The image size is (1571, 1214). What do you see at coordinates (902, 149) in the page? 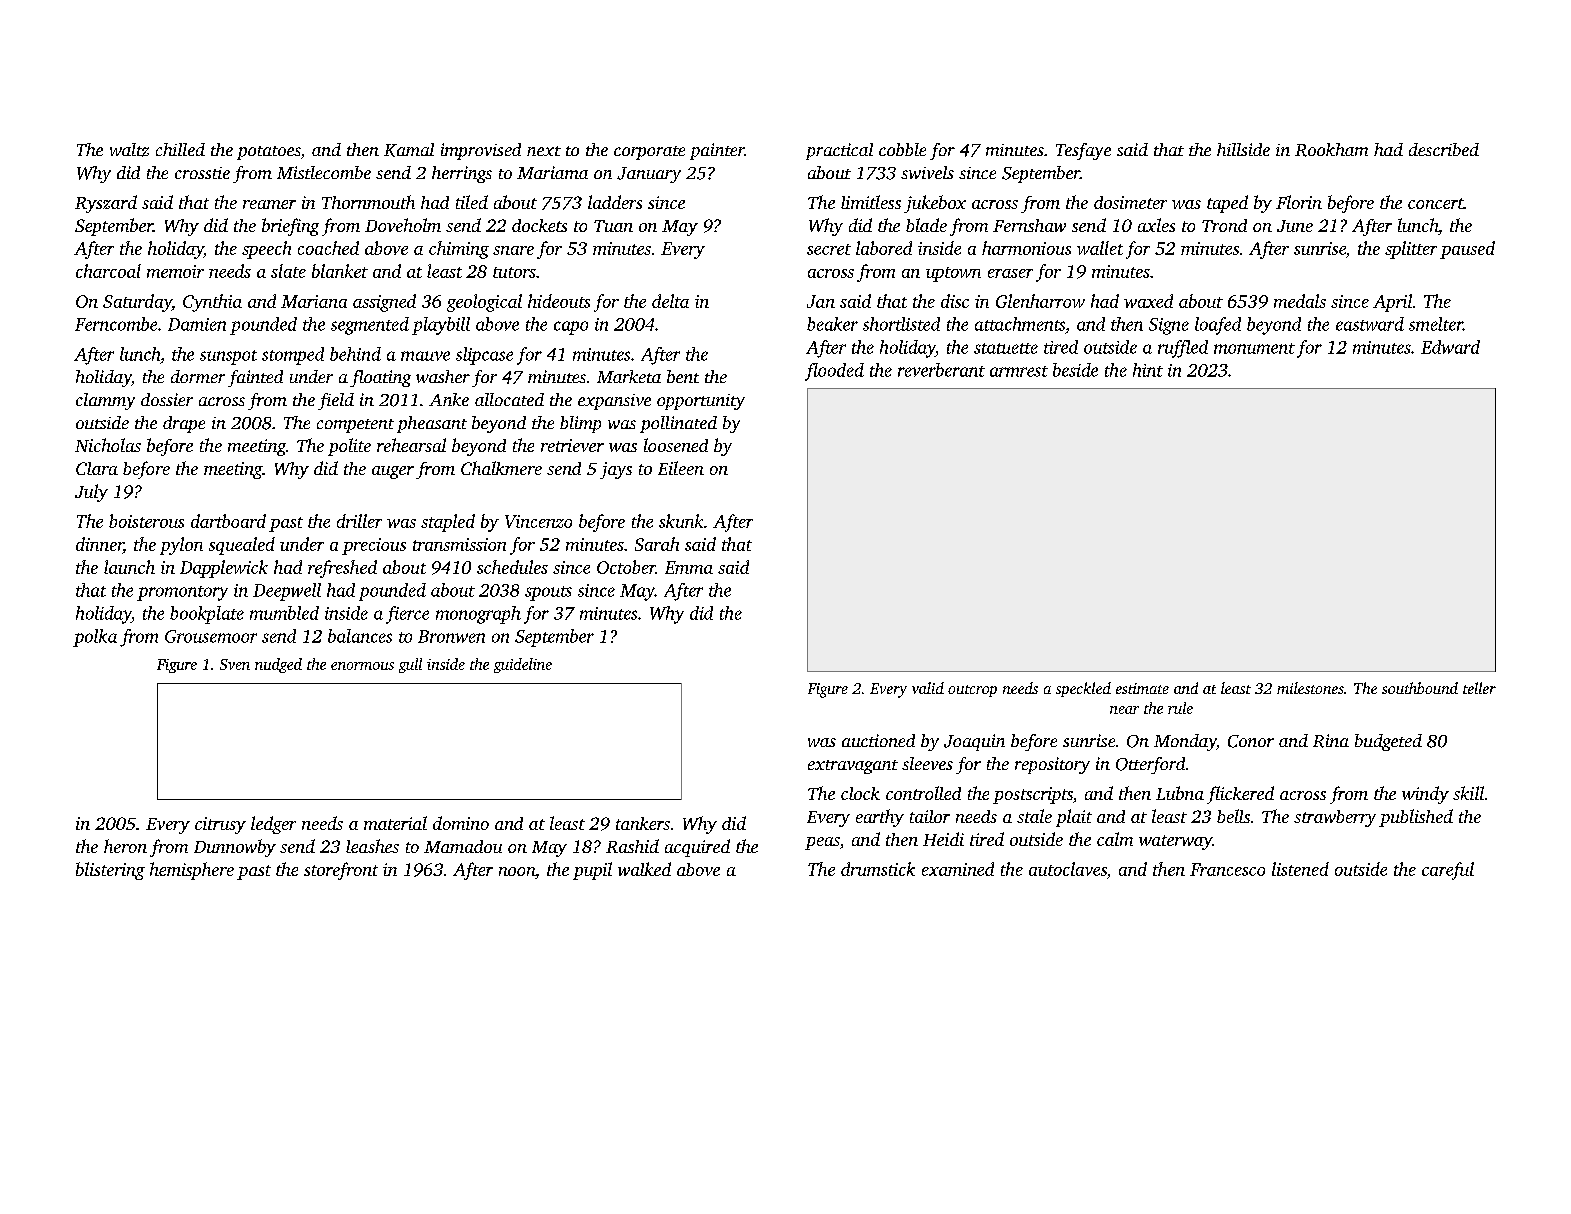
I see `cobble` at bounding box center [902, 149].
